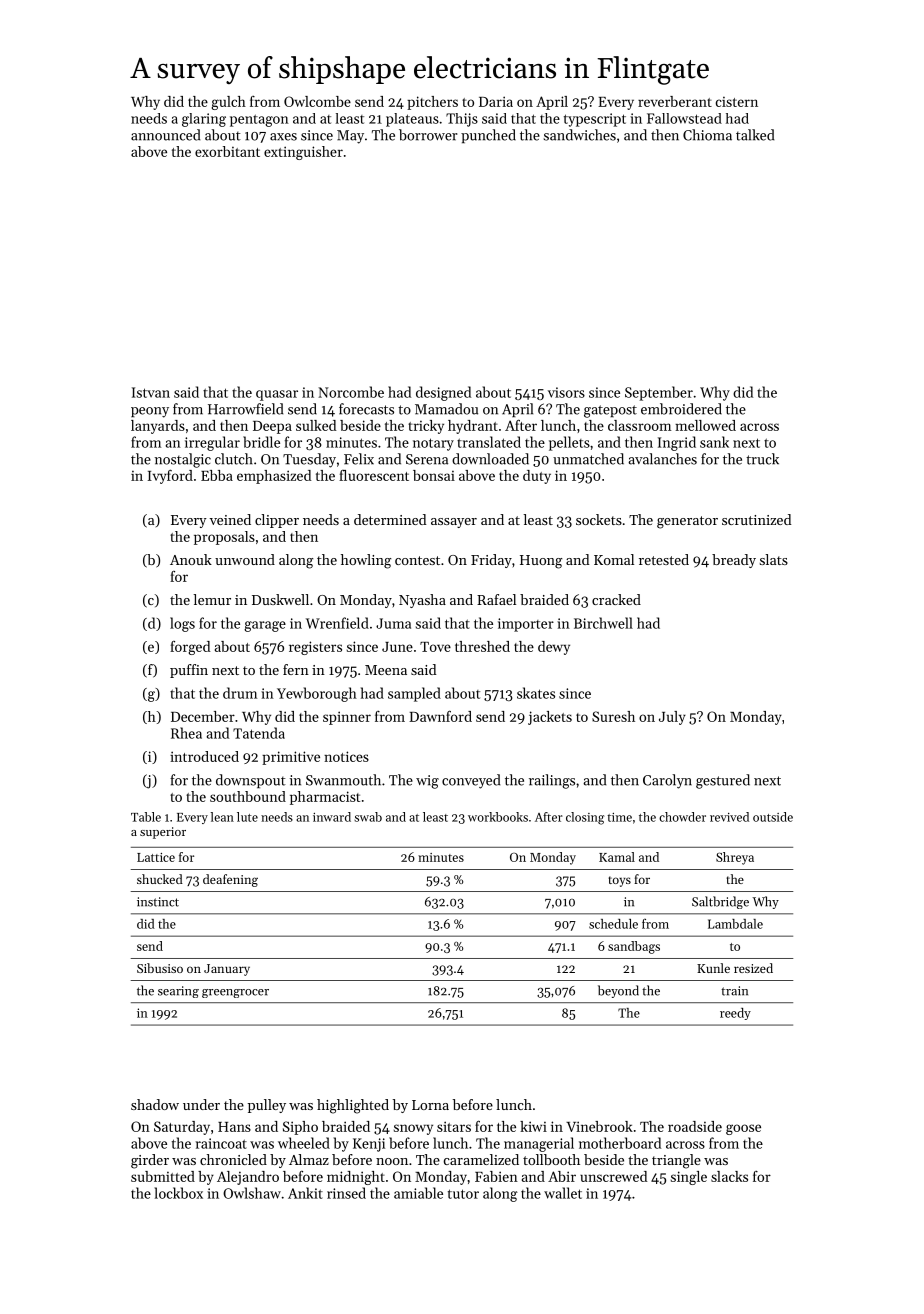 This image has width=924, height=1314. Describe the element at coordinates (659, 393) in the image. I see `September` at that location.
